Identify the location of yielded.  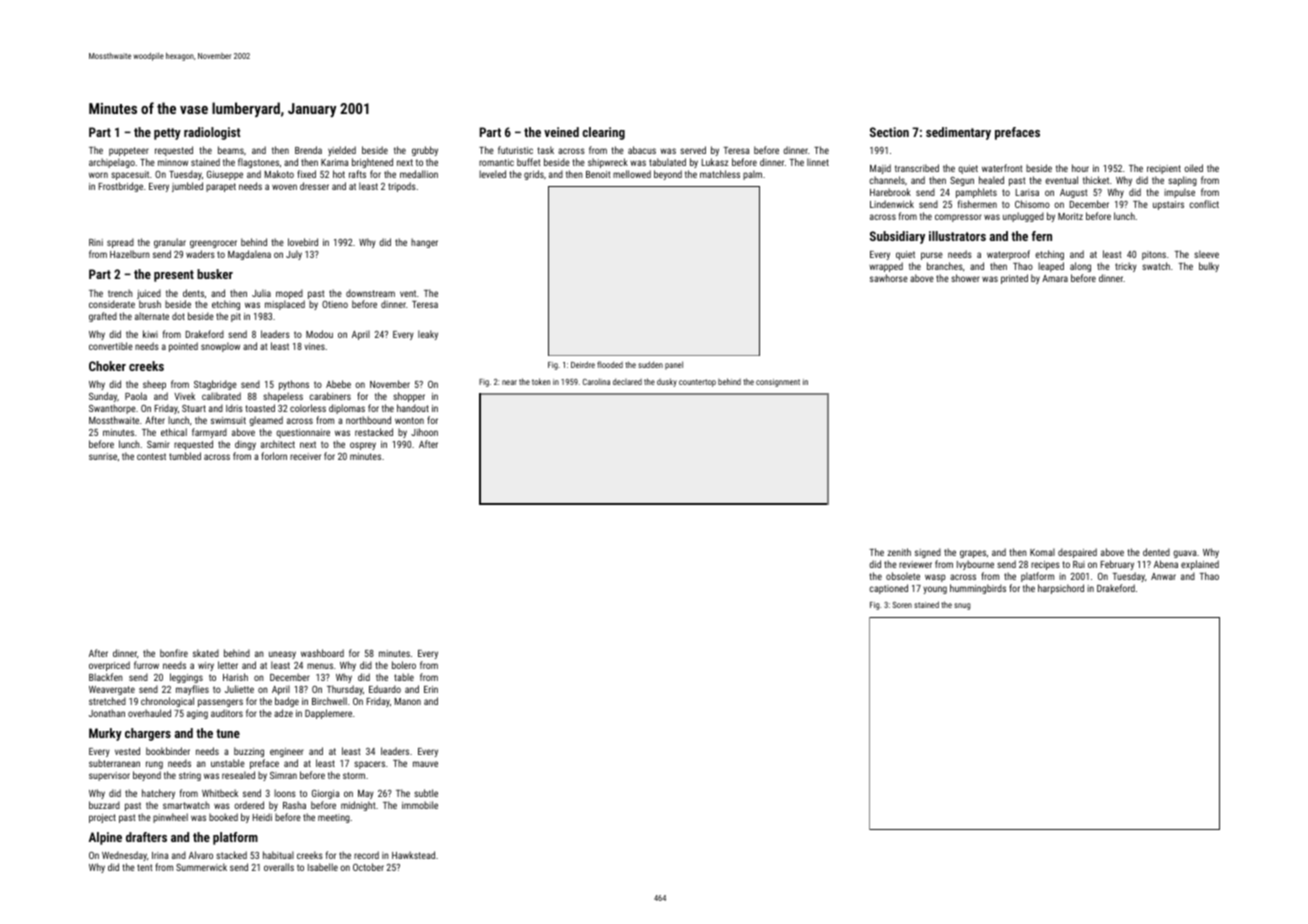
(342, 151).
